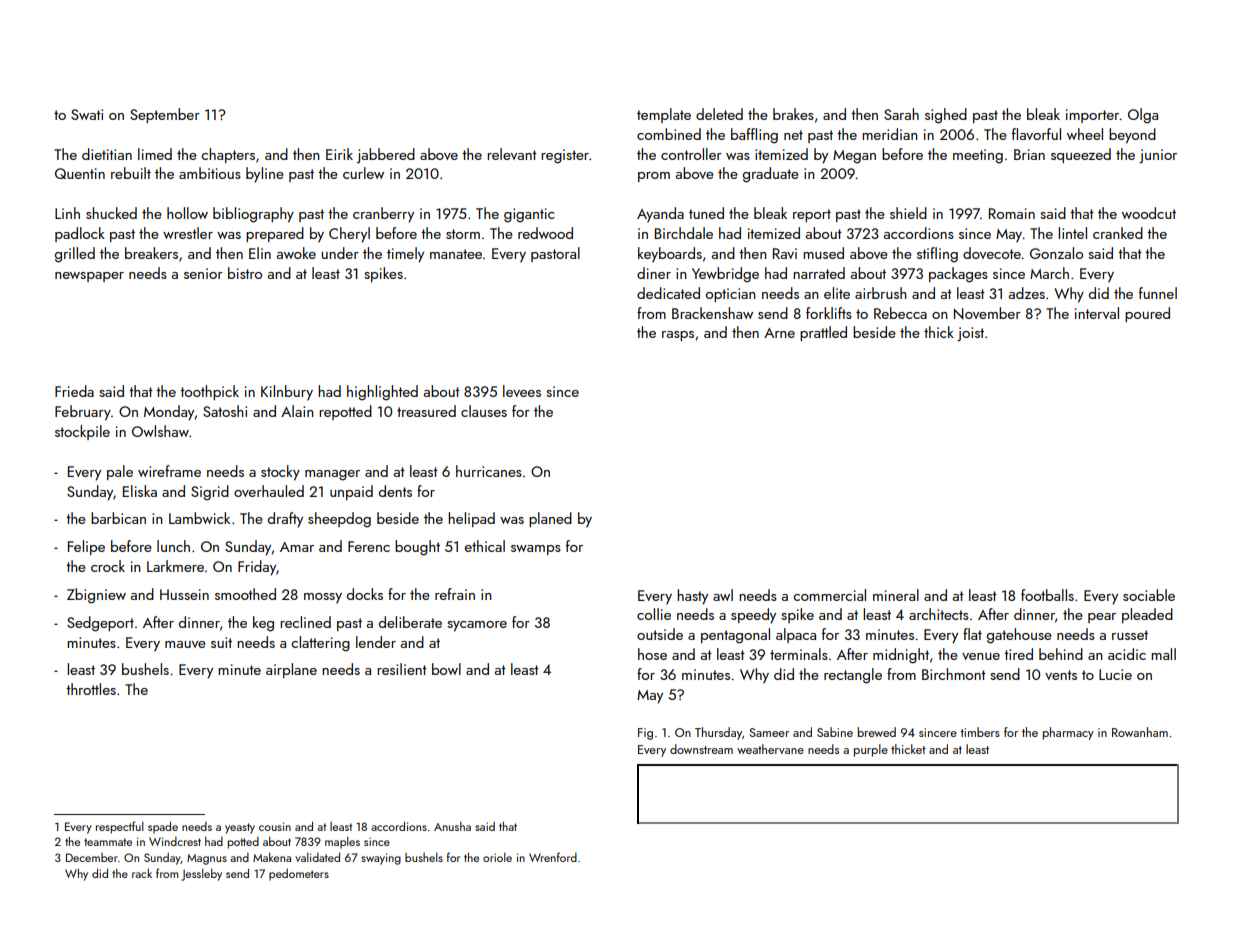  What do you see at coordinates (100, 624) in the screenshot?
I see `Sedgeport` at bounding box center [100, 624].
